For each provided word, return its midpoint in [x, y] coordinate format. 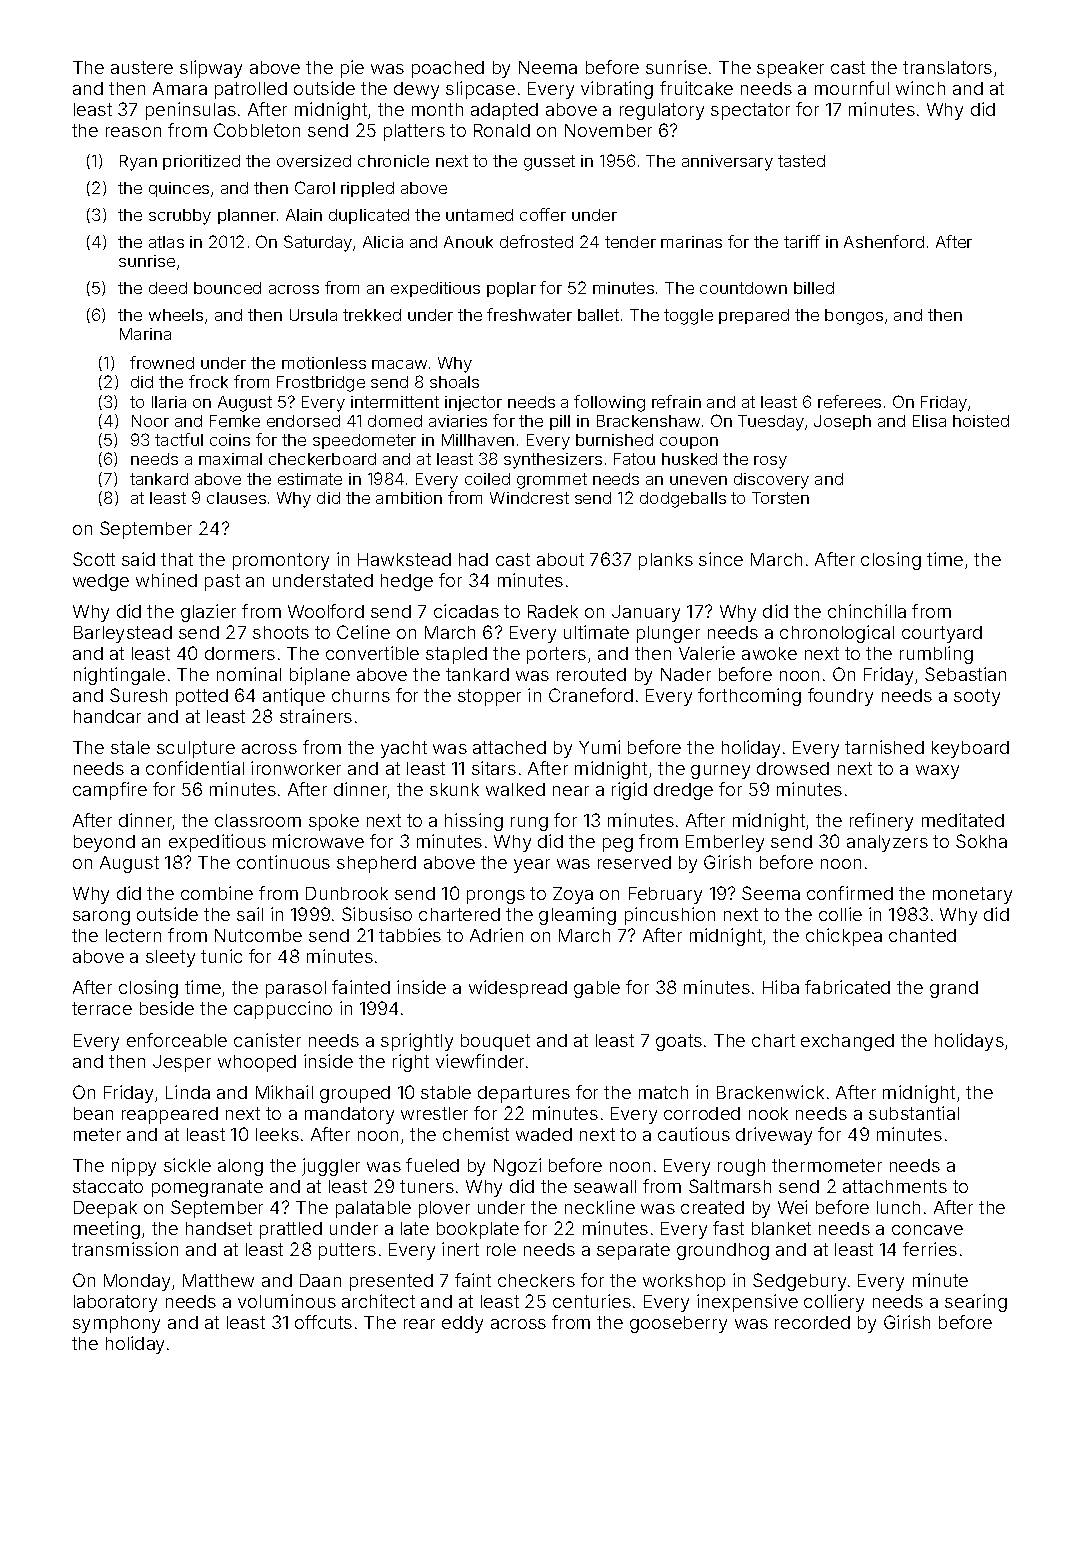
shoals [454, 382]
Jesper [182, 1063]
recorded [812, 1322]
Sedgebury [799, 1282]
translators [947, 67]
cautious [694, 1134]
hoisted [981, 421]
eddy [462, 1324]
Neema [548, 67]
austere [142, 67]
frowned [162, 362]
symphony [116, 1324]
